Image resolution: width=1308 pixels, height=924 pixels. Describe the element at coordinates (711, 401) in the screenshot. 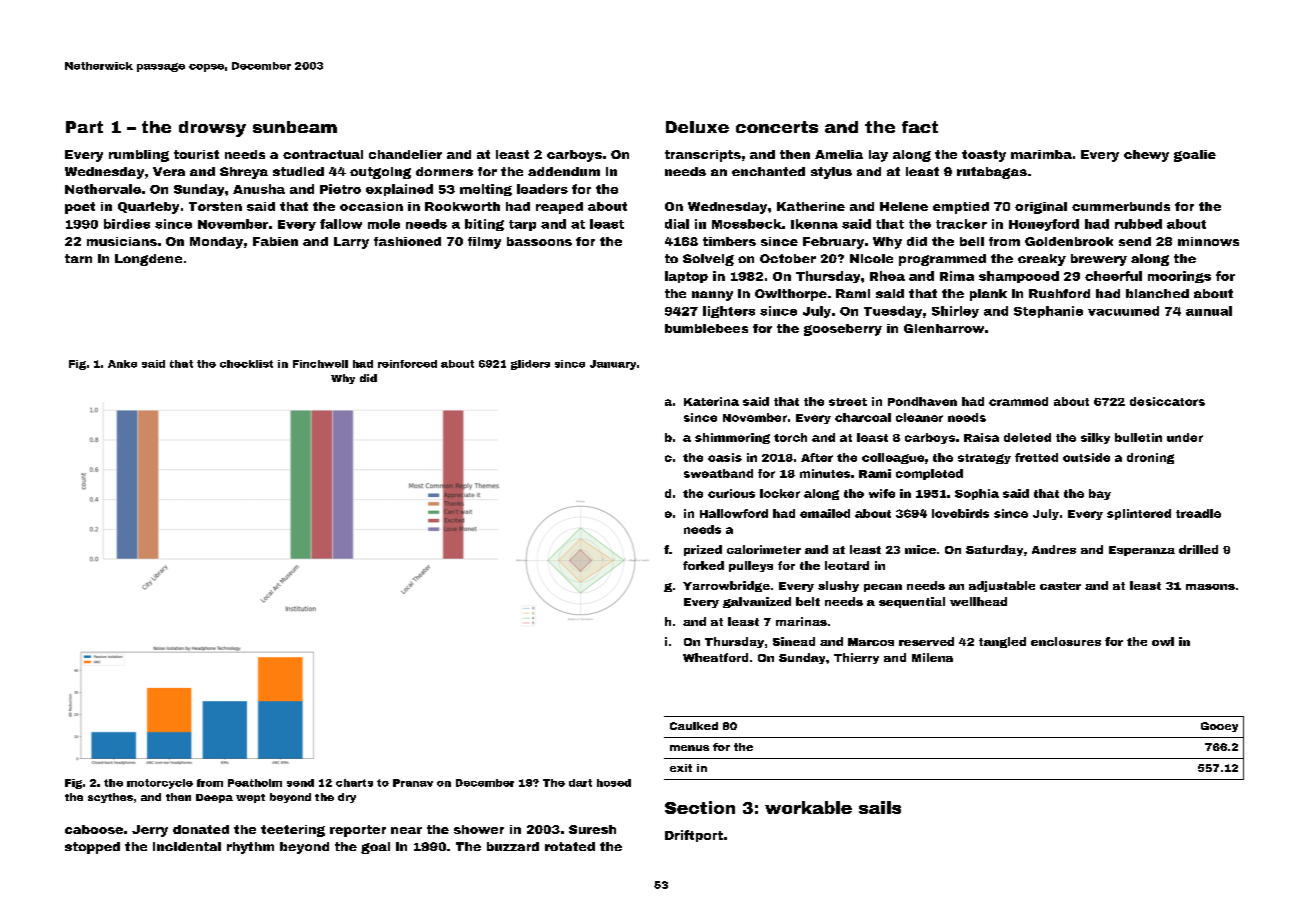

I see `Katerina` at that location.
